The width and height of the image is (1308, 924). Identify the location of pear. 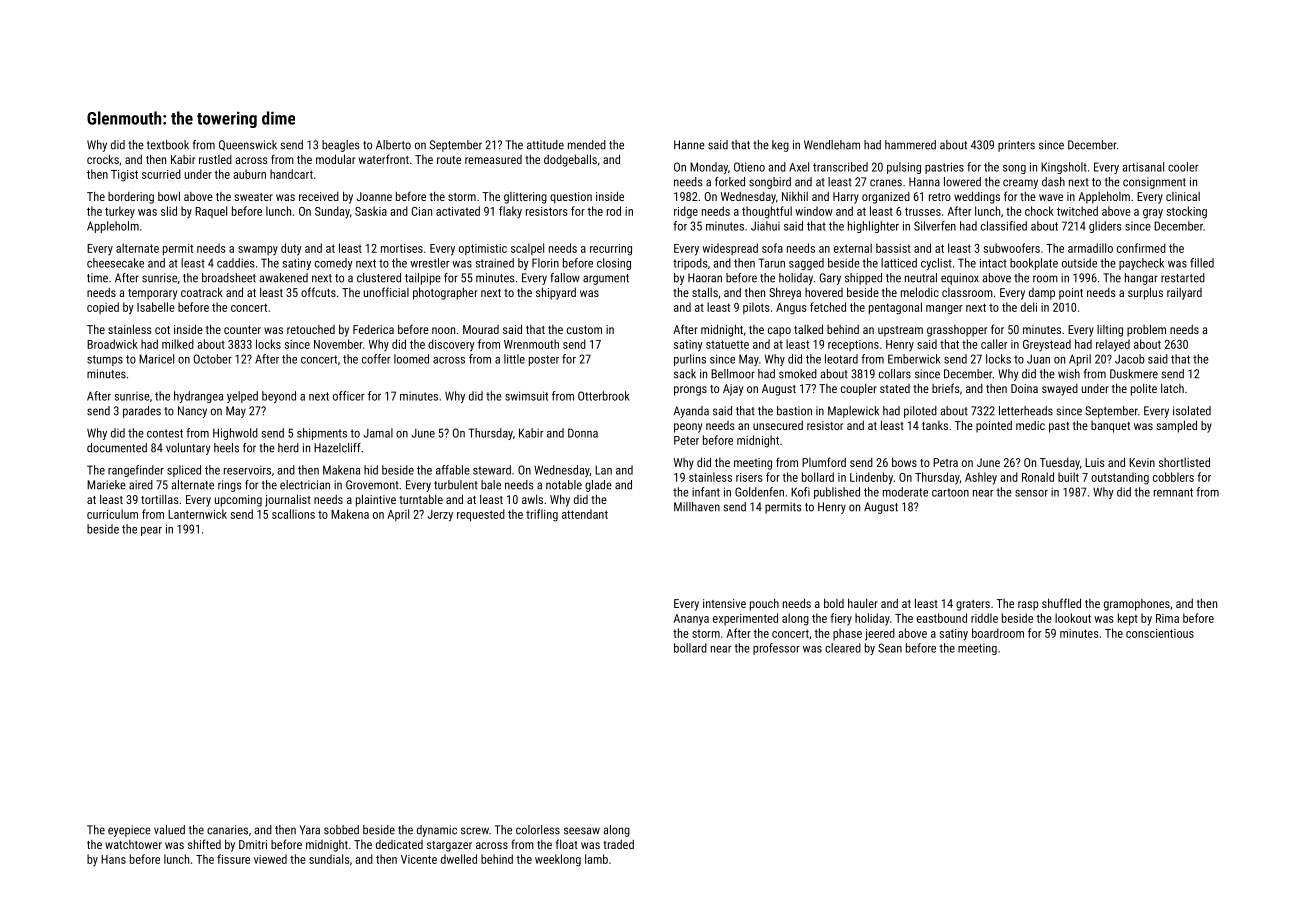
(151, 531).
